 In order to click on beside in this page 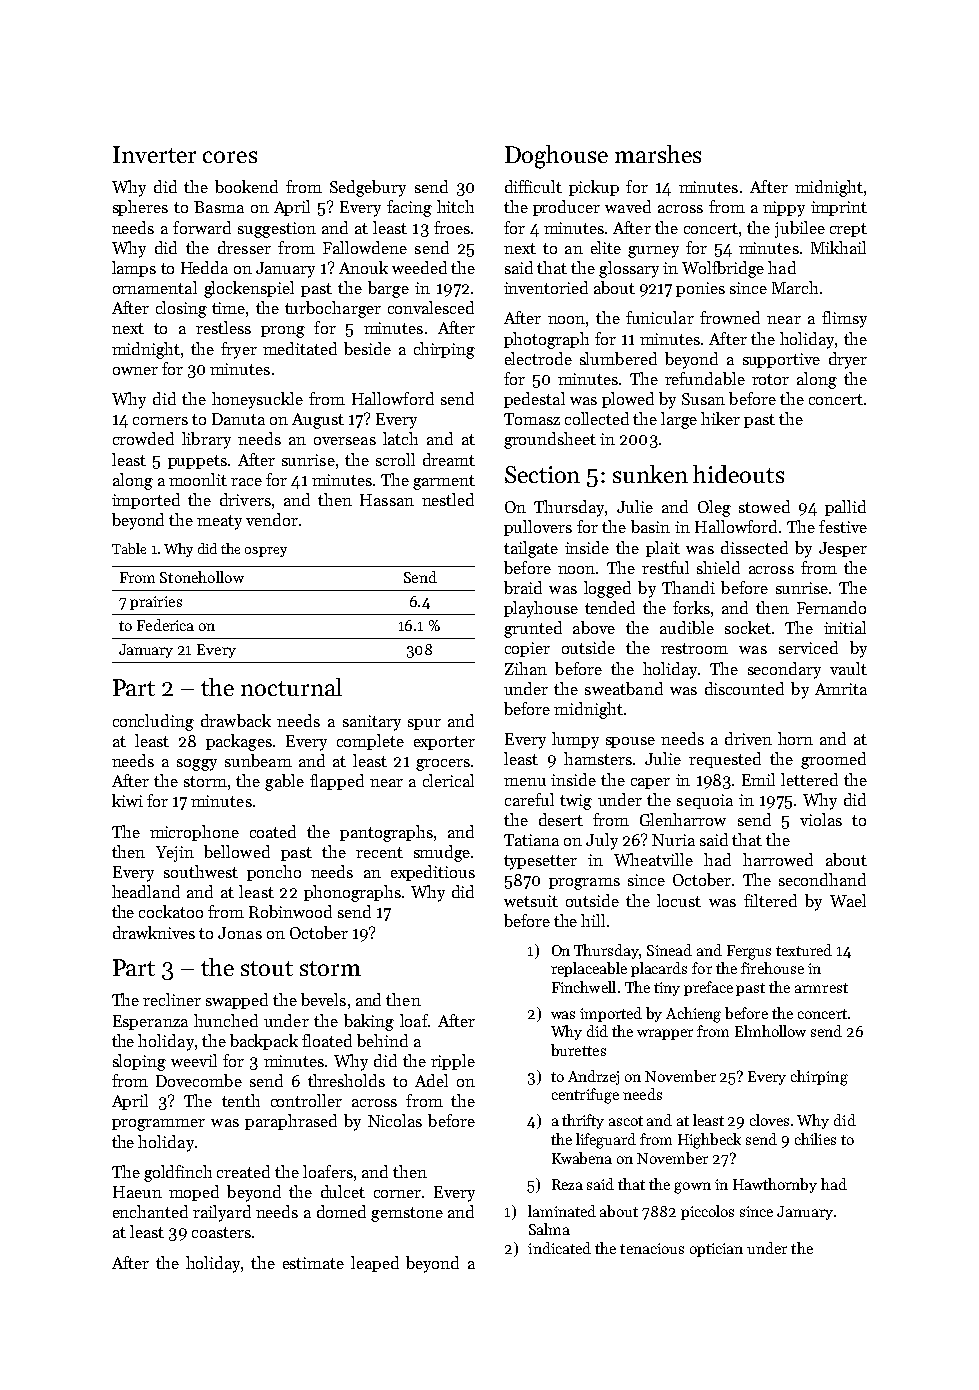, I will do `click(367, 348)`.
